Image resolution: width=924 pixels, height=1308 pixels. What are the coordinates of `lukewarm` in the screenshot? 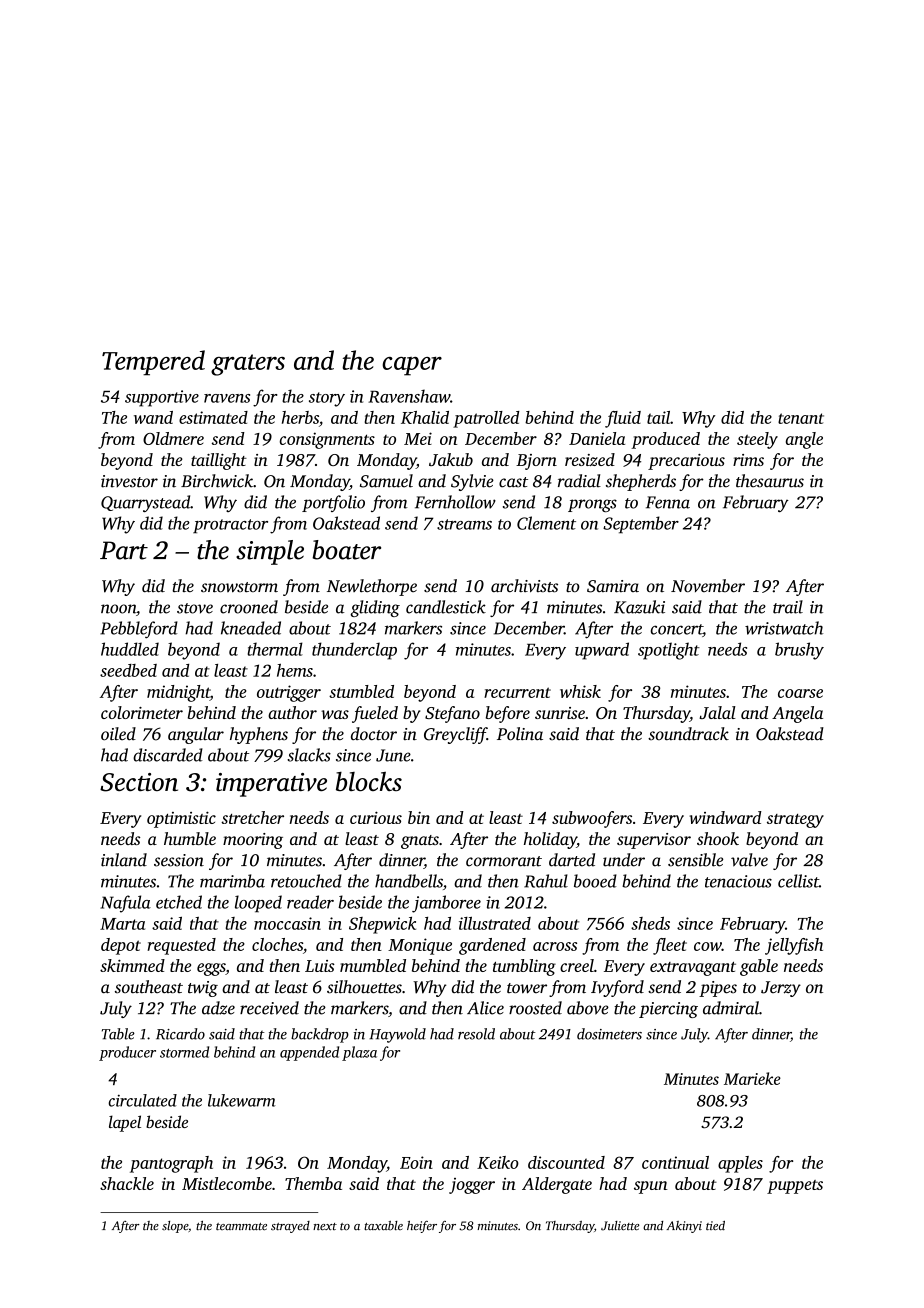 It's located at (242, 1100).
